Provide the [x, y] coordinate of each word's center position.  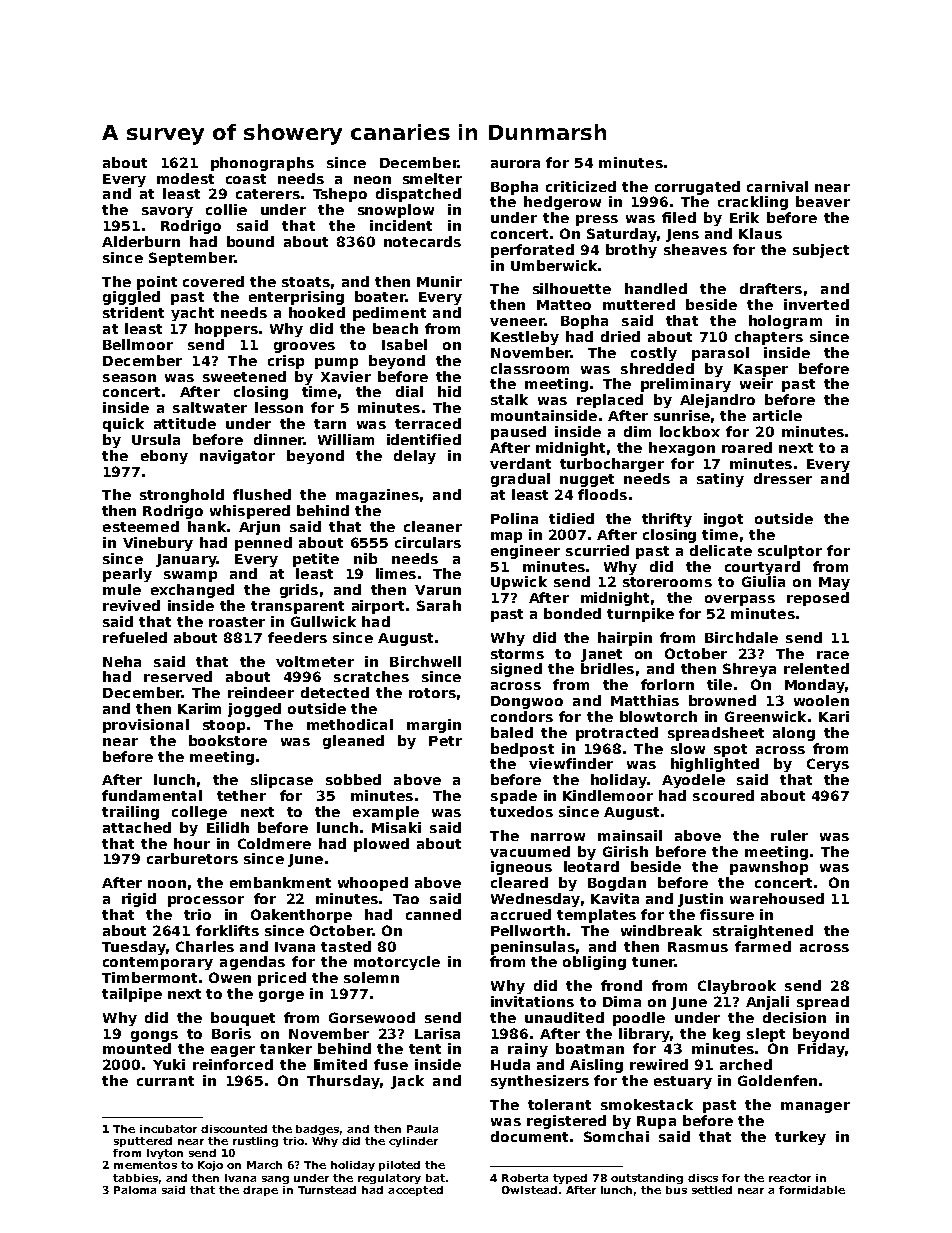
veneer [517, 322]
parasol [720, 354]
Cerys [828, 765]
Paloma [135, 1190]
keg [726, 1035]
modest [185, 178]
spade [514, 797]
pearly [127, 575]
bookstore [228, 740]
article [777, 415]
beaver [823, 201]
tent [425, 1049]
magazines [377, 496]
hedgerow [562, 203]
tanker [286, 1048]
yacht [192, 314]
